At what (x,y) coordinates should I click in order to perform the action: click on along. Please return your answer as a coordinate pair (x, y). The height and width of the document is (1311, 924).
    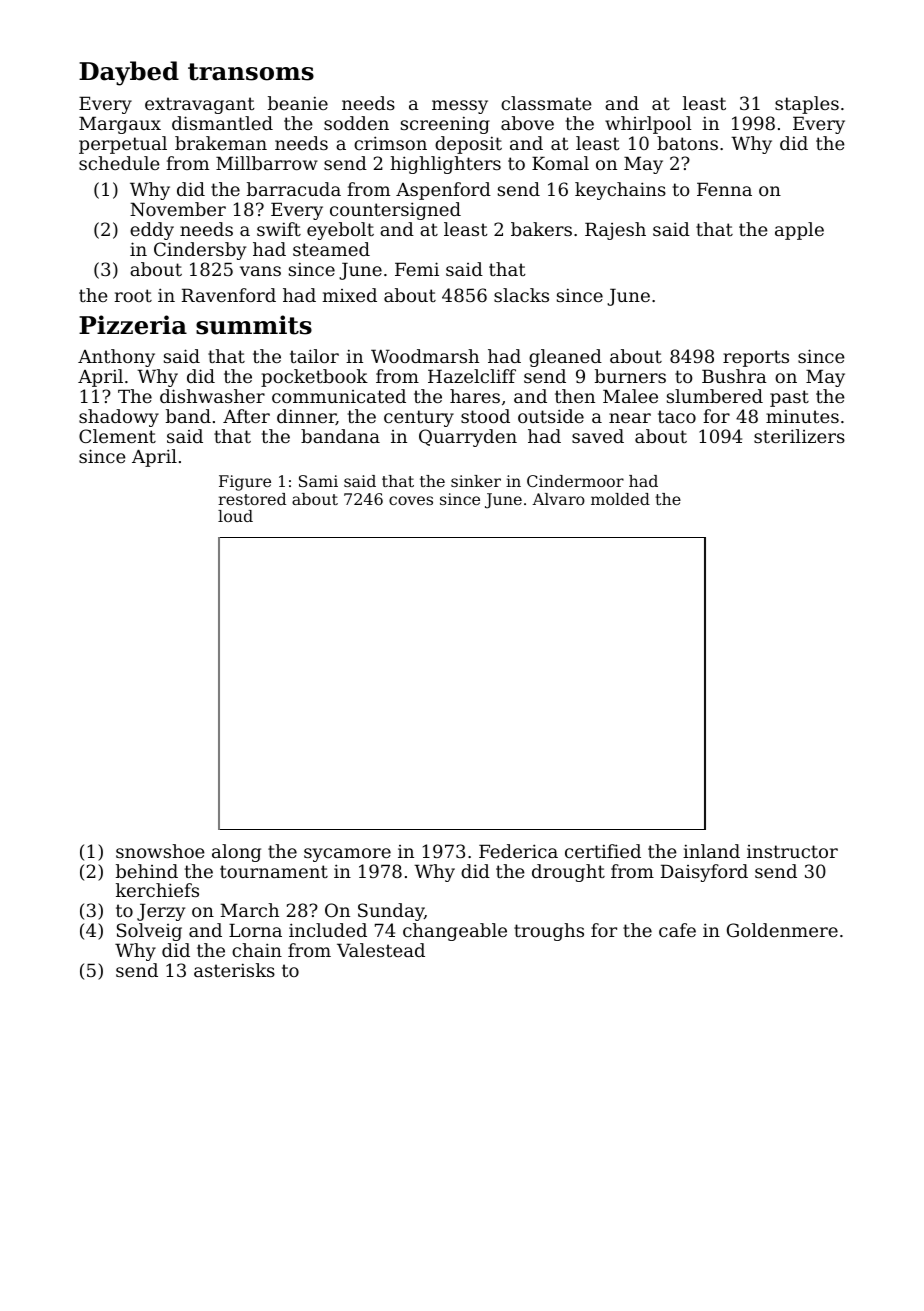
    Looking at the image, I should click on (236, 853).
